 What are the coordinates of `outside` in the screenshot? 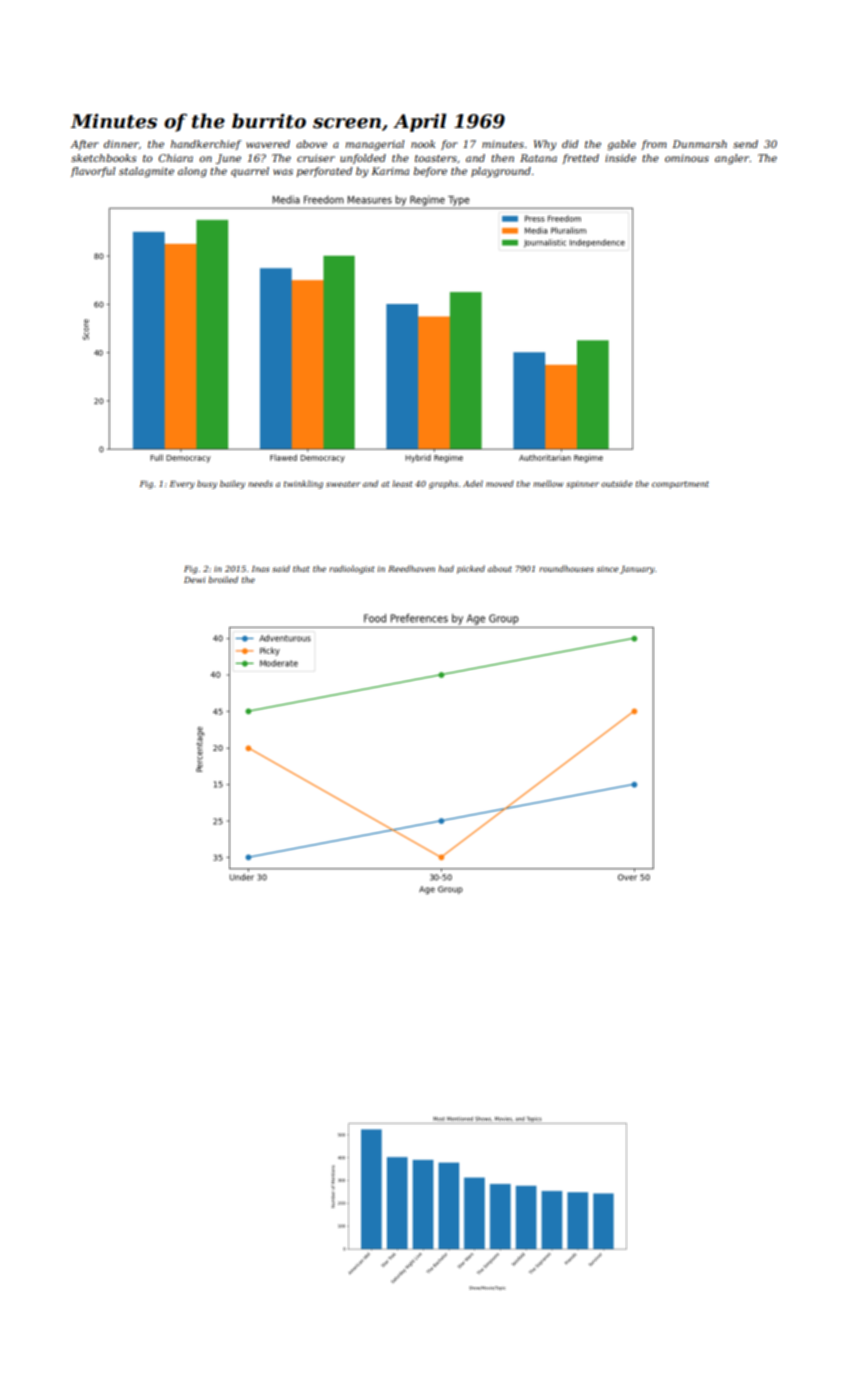 It's located at (617, 483).
